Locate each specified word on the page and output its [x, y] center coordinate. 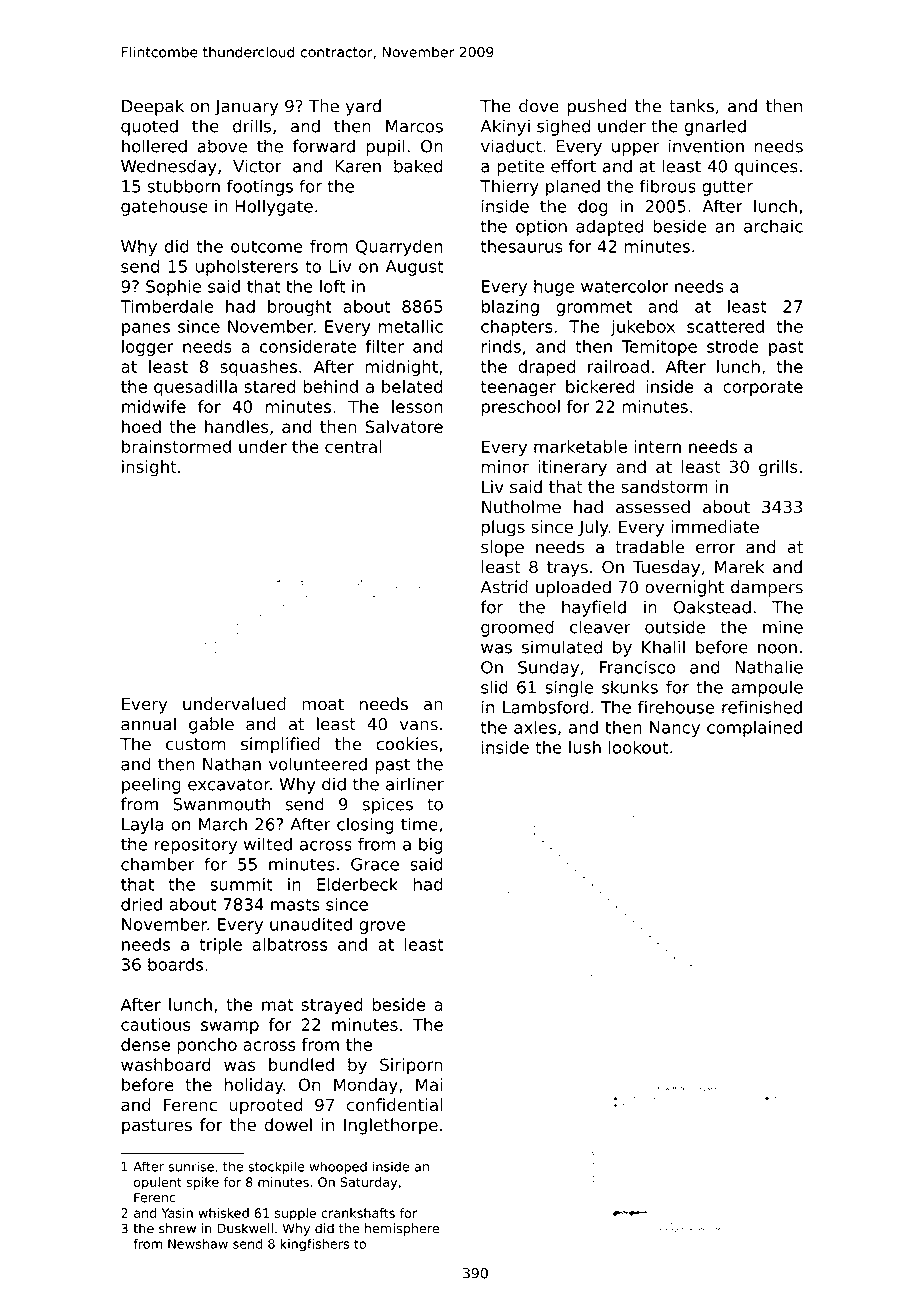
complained [754, 729]
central [353, 446]
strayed [332, 1006]
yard [363, 107]
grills [778, 468]
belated [412, 386]
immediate [715, 527]
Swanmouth [221, 804]
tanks [691, 106]
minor [505, 466]
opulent [158, 1183]
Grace [375, 864]
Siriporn [411, 1066]
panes [146, 329]
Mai [429, 1084]
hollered [154, 146]
